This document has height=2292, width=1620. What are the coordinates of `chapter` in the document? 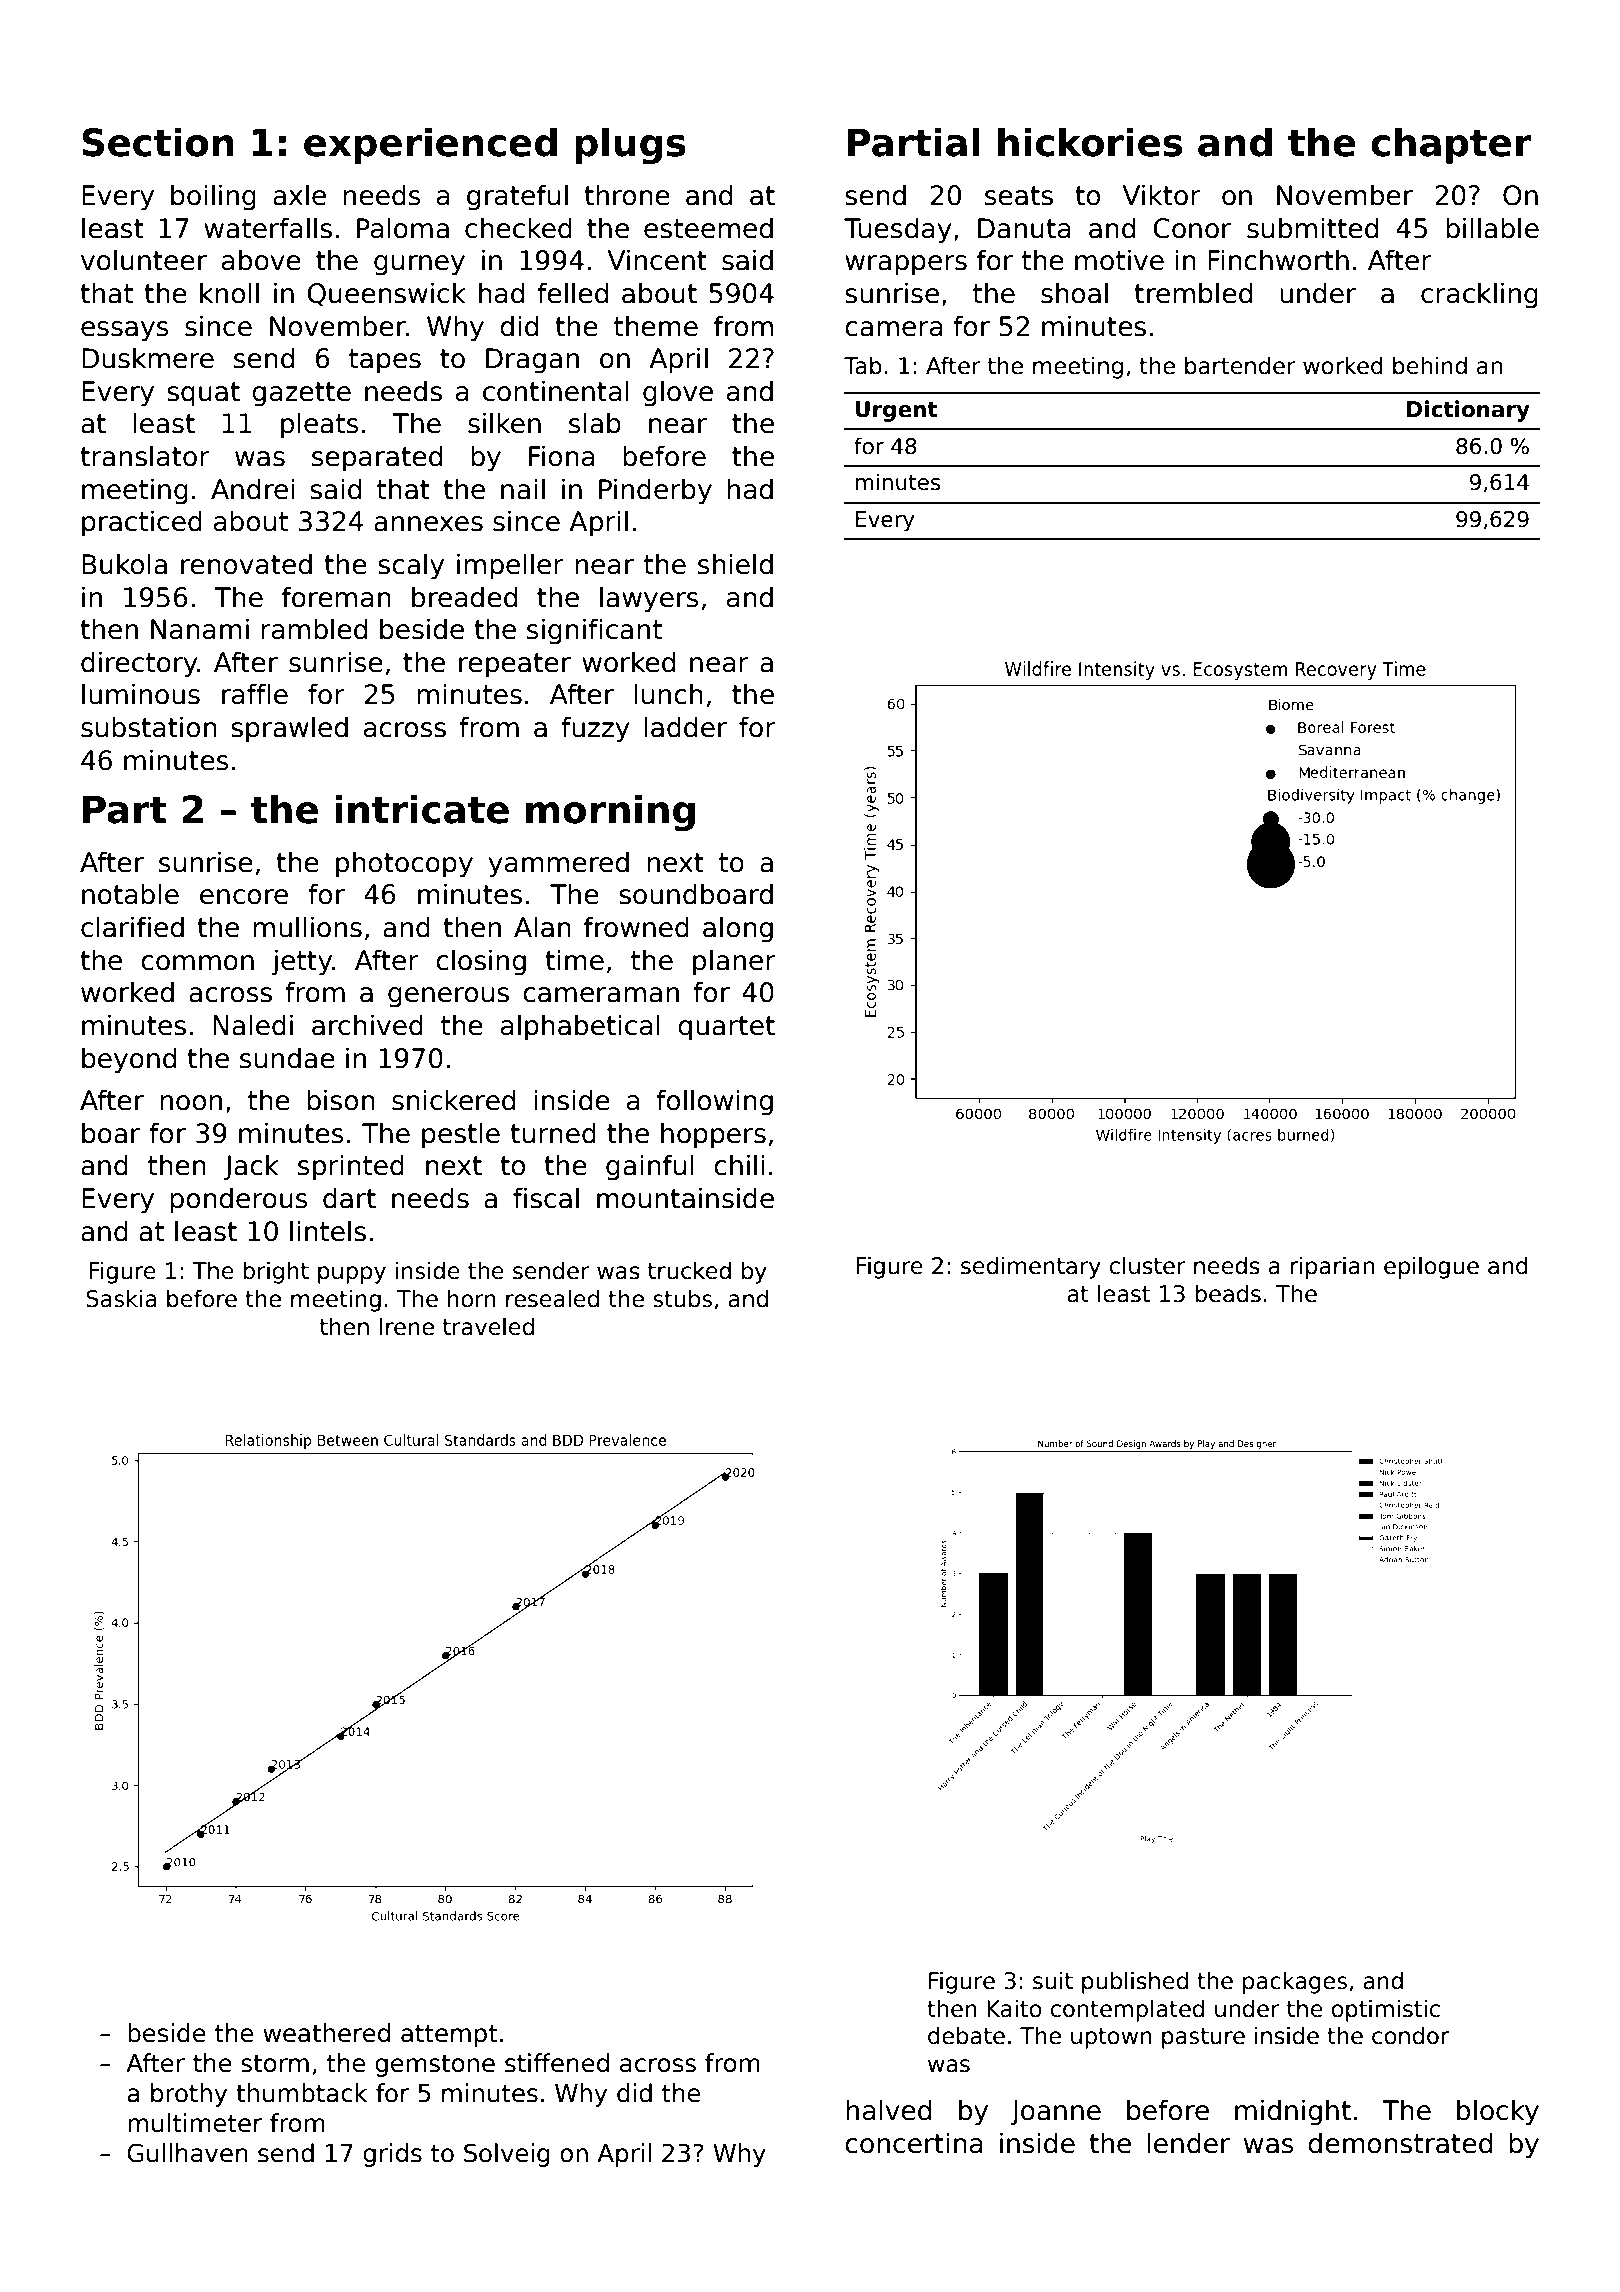 It's located at (1451, 145).
